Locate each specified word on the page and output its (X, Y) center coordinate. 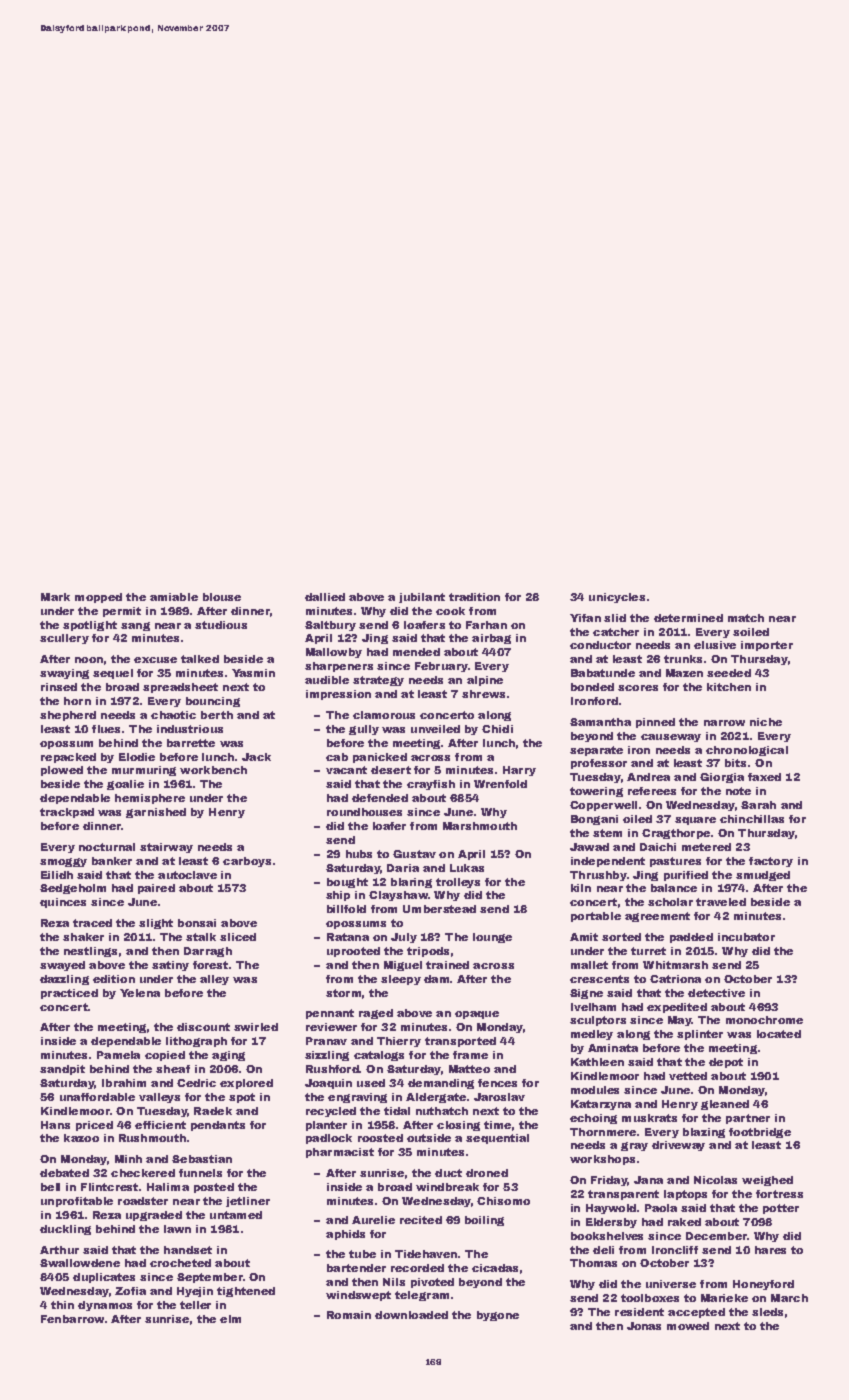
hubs (359, 854)
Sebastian (202, 1159)
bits (735, 763)
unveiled (435, 729)
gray (634, 1146)
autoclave (187, 875)
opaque (477, 1015)
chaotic (173, 715)
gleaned (725, 1105)
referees (652, 791)
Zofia (130, 1291)
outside (429, 1138)
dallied (325, 597)
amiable (174, 597)
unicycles (617, 598)
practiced (69, 994)
